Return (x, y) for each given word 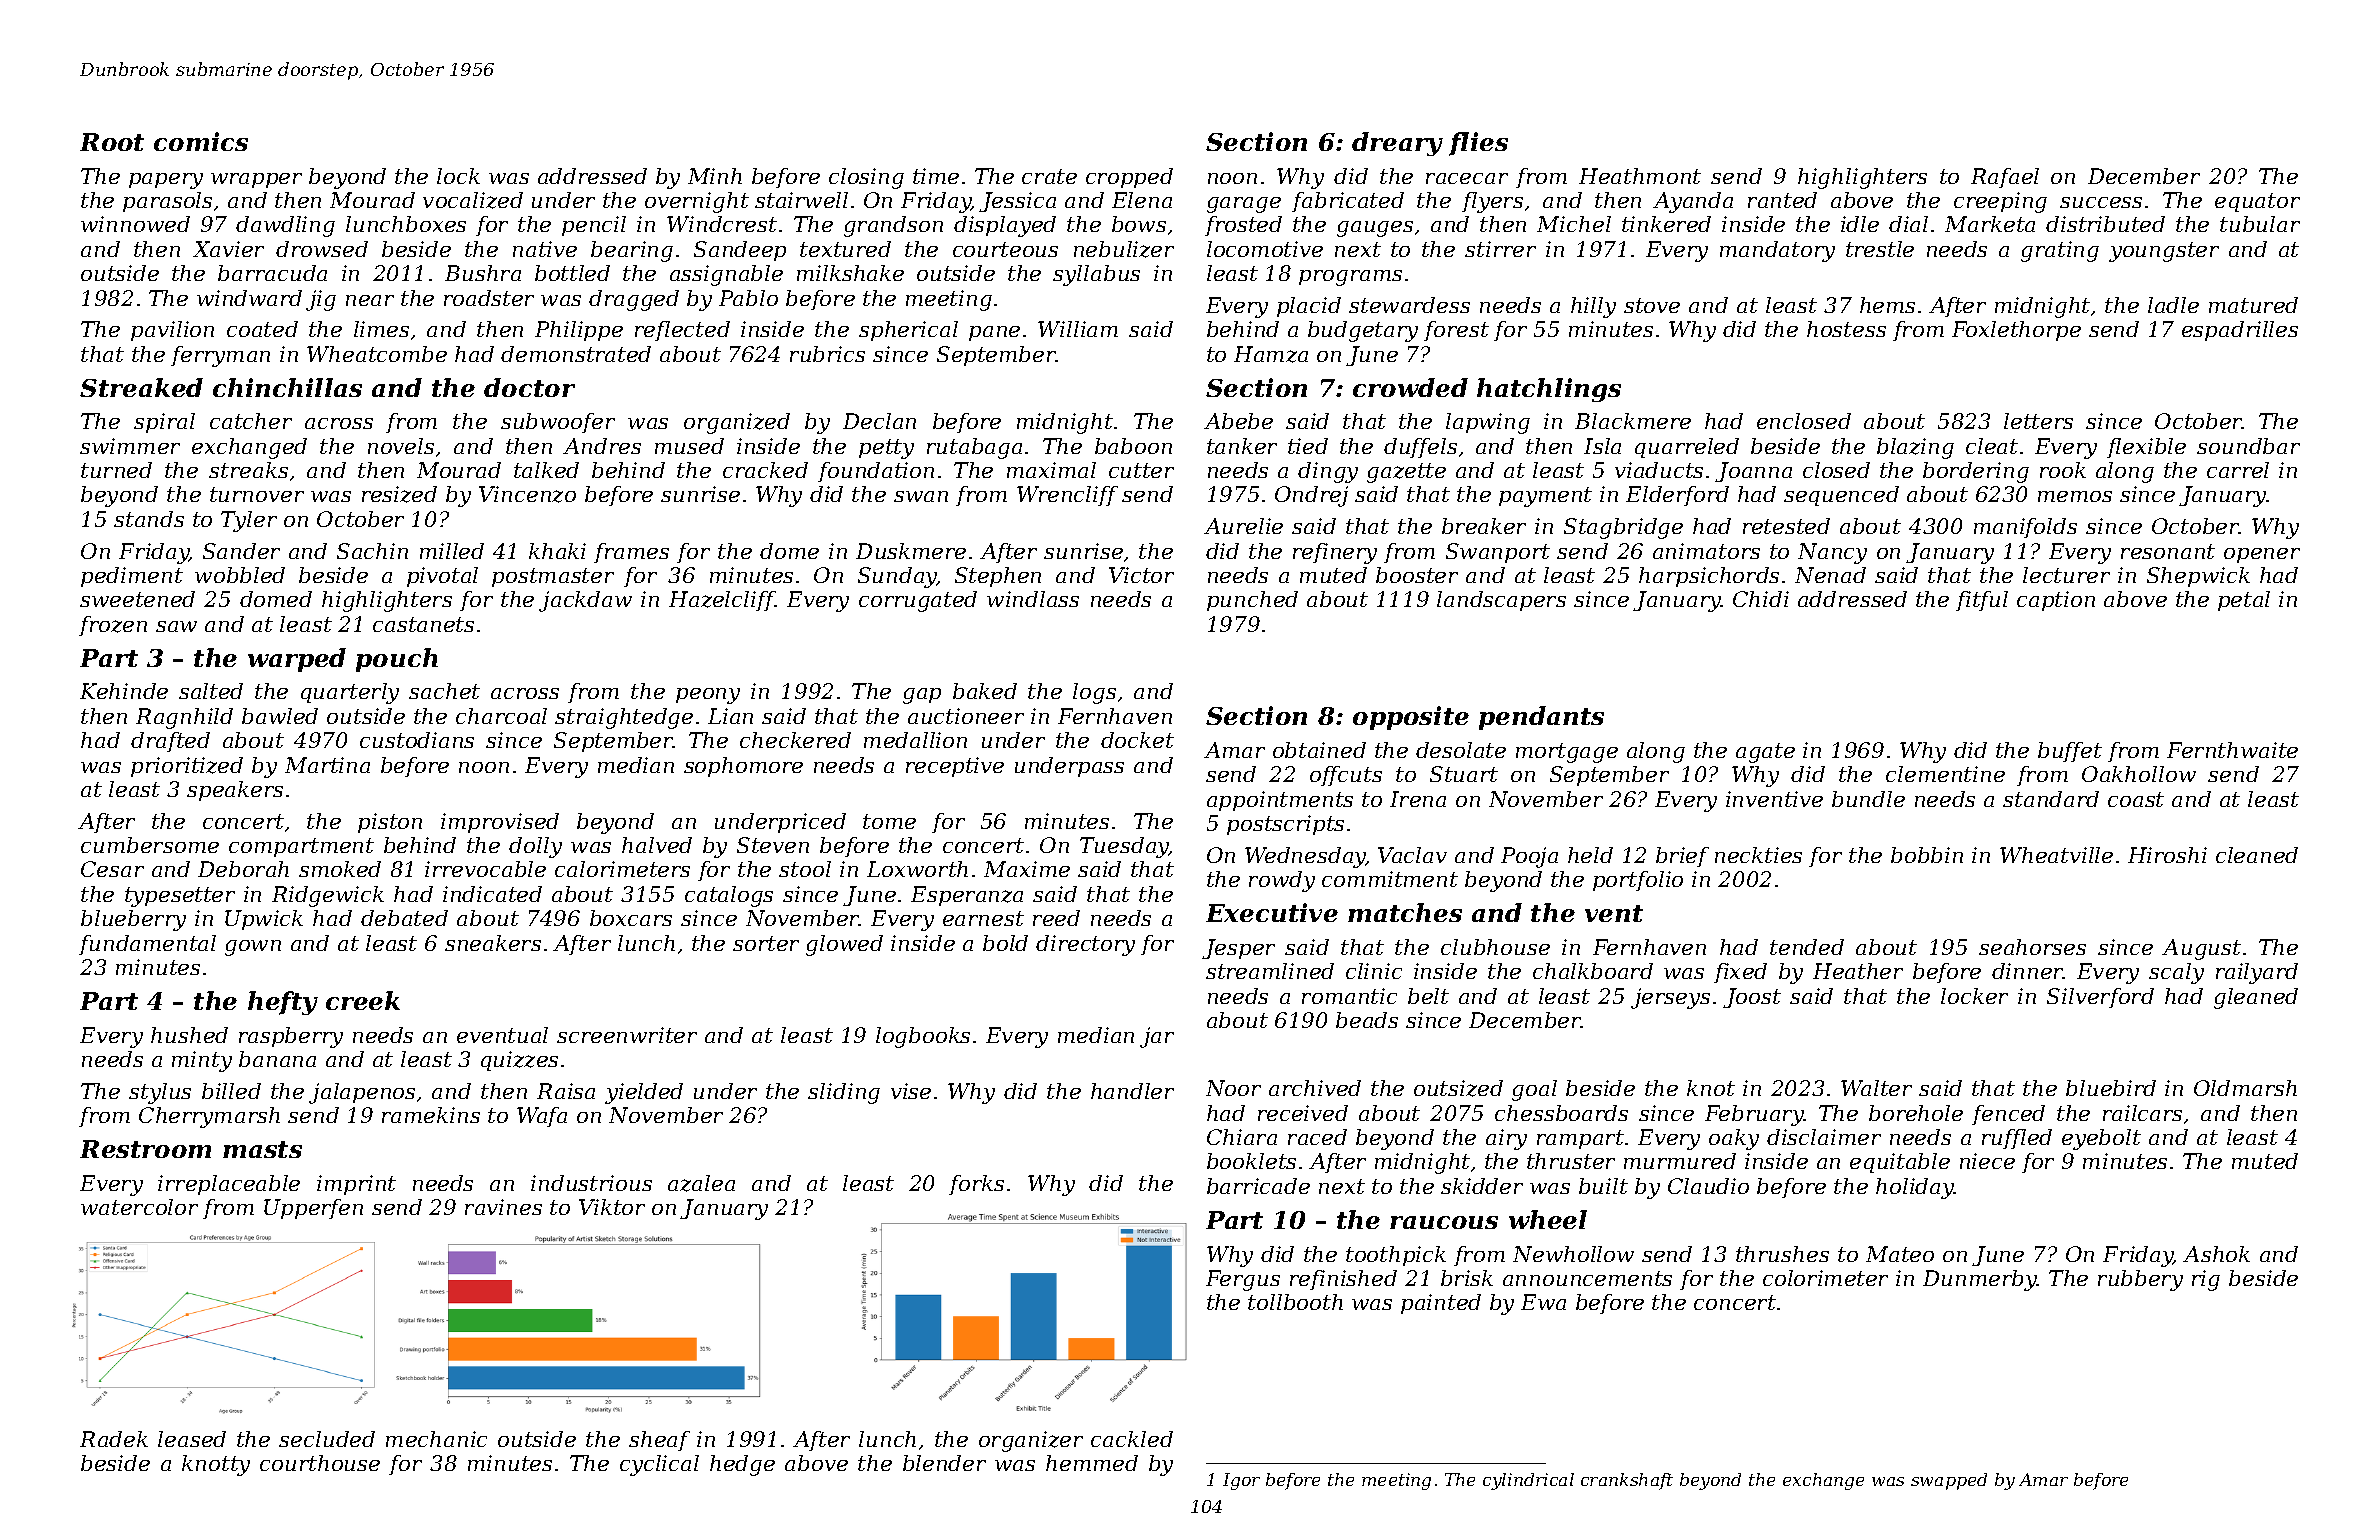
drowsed (322, 249)
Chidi (1761, 599)
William (1078, 329)
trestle (1880, 249)
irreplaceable (229, 1185)
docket (1137, 740)
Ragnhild (184, 718)
